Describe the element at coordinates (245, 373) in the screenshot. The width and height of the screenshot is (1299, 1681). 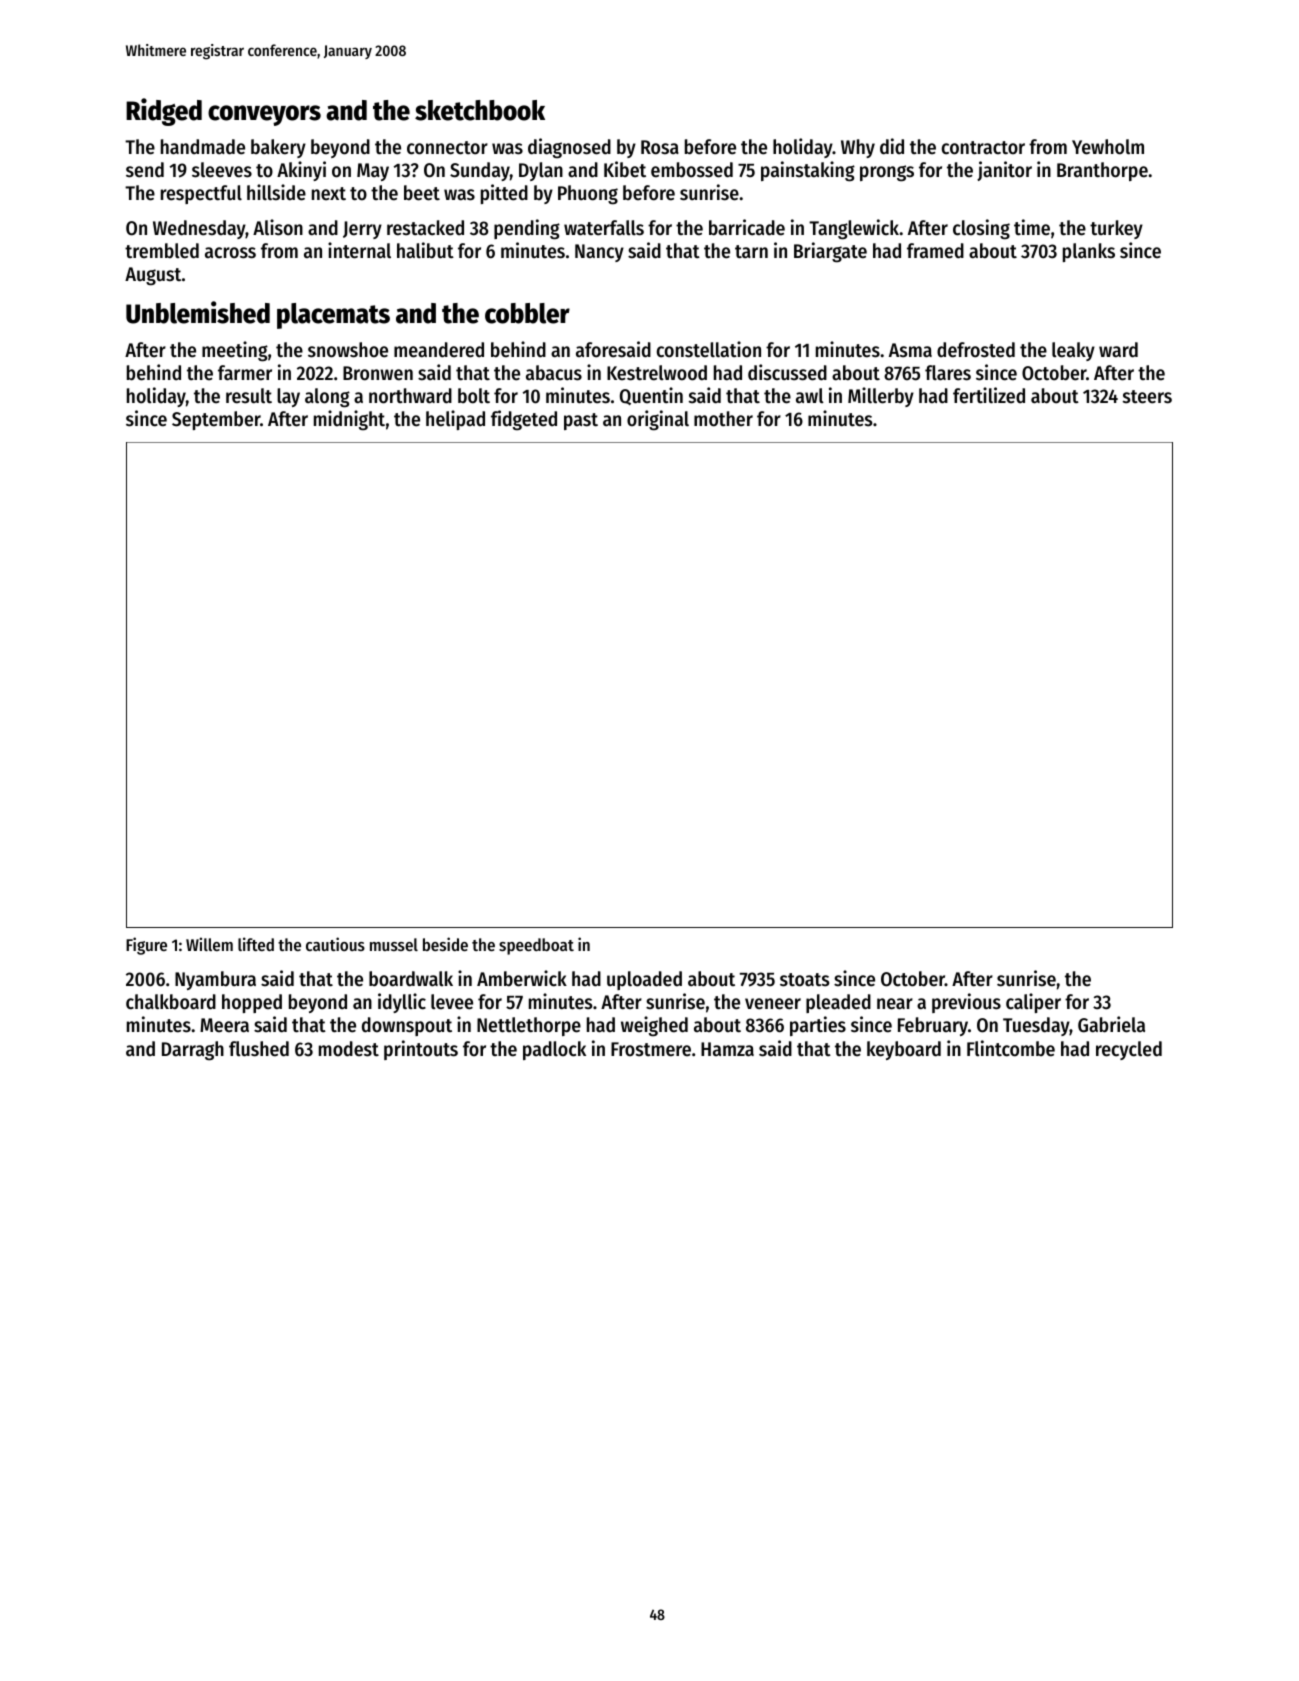
I see `farmer` at that location.
